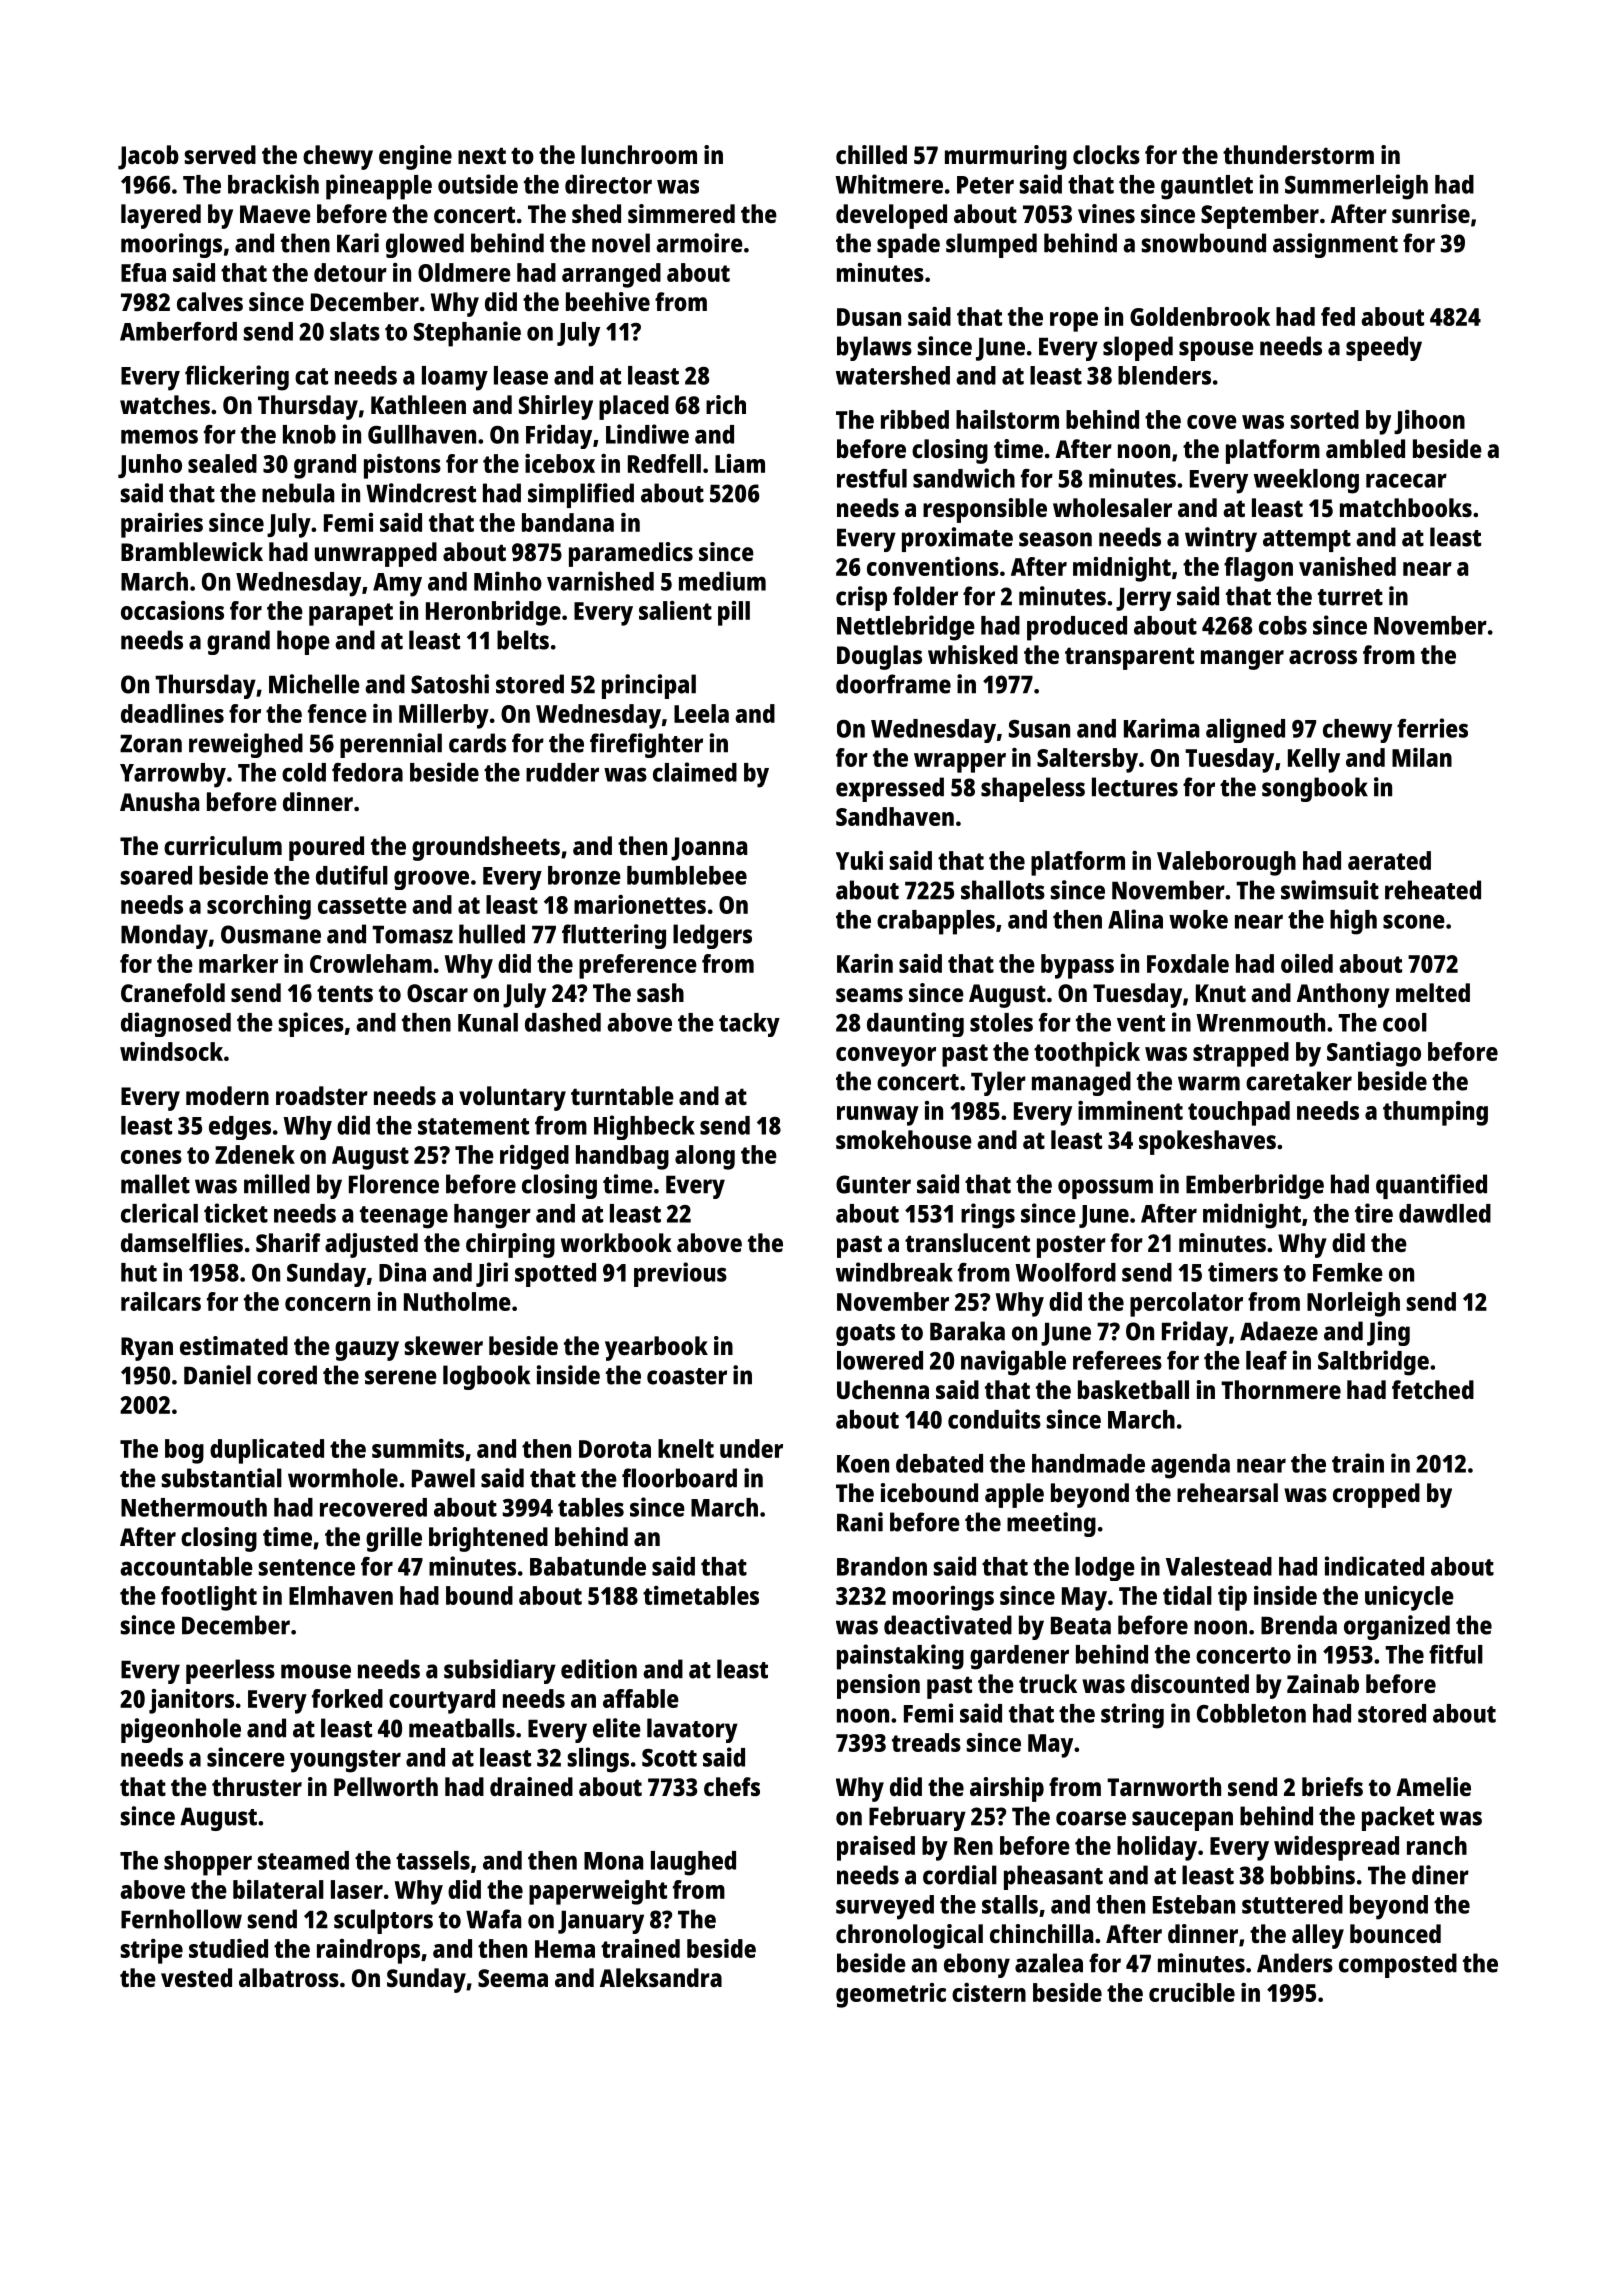 Image resolution: width=1620 pixels, height=2292 pixels. What do you see at coordinates (289, 1977) in the document?
I see `albatross` at bounding box center [289, 1977].
